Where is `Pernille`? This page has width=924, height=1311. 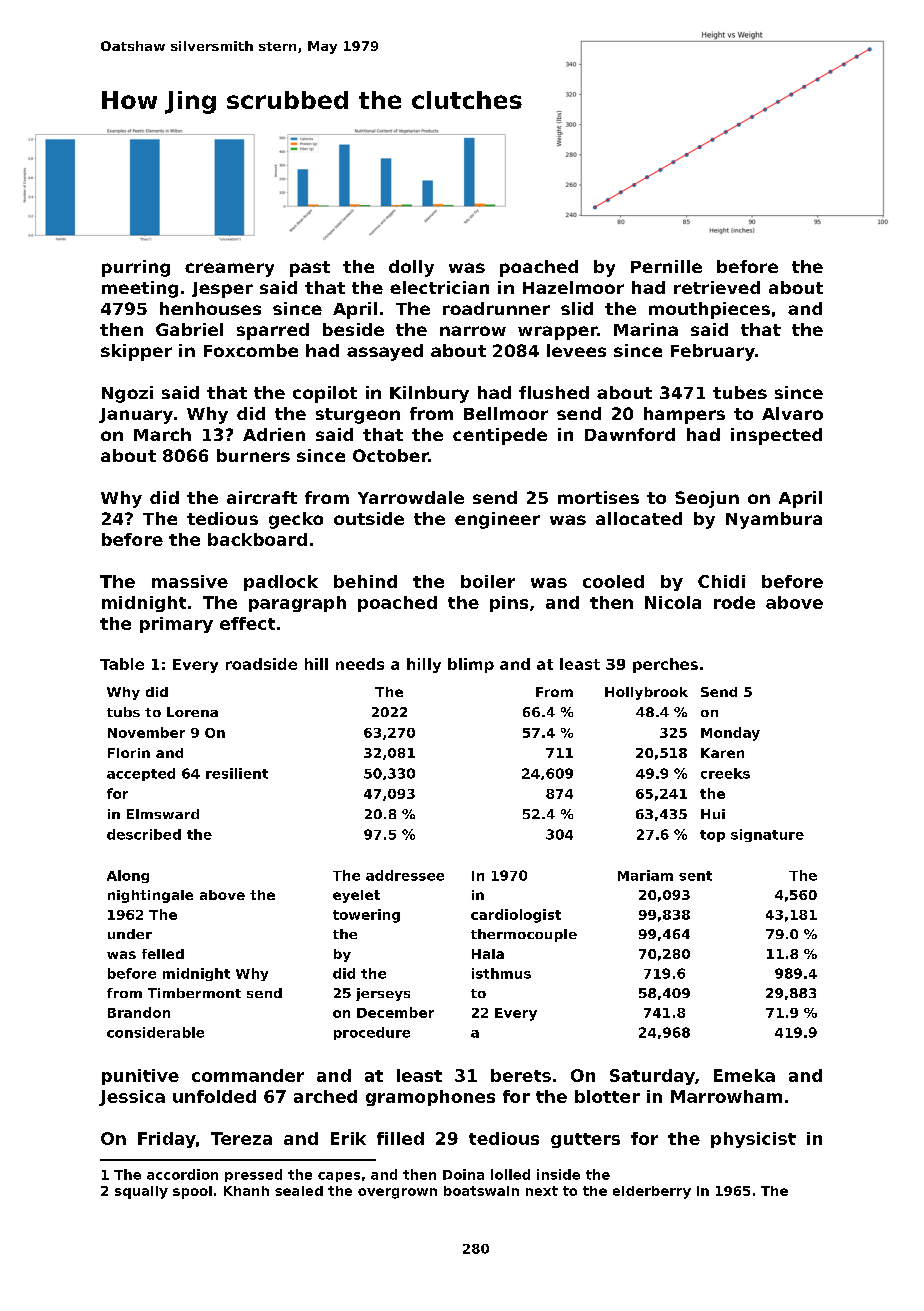
Pernille is located at coordinates (666, 266).
